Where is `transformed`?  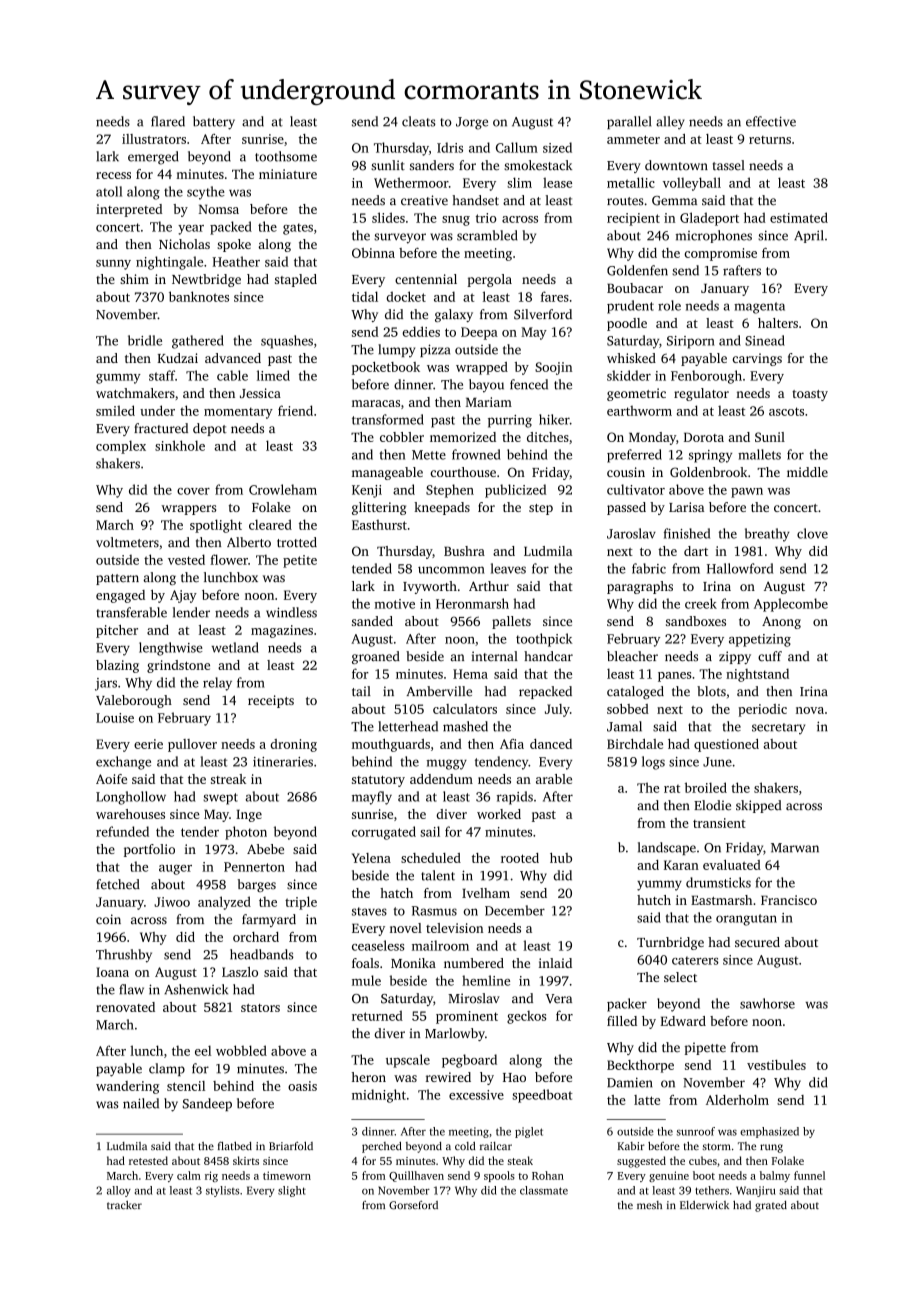 transformed is located at coordinates (388, 419).
